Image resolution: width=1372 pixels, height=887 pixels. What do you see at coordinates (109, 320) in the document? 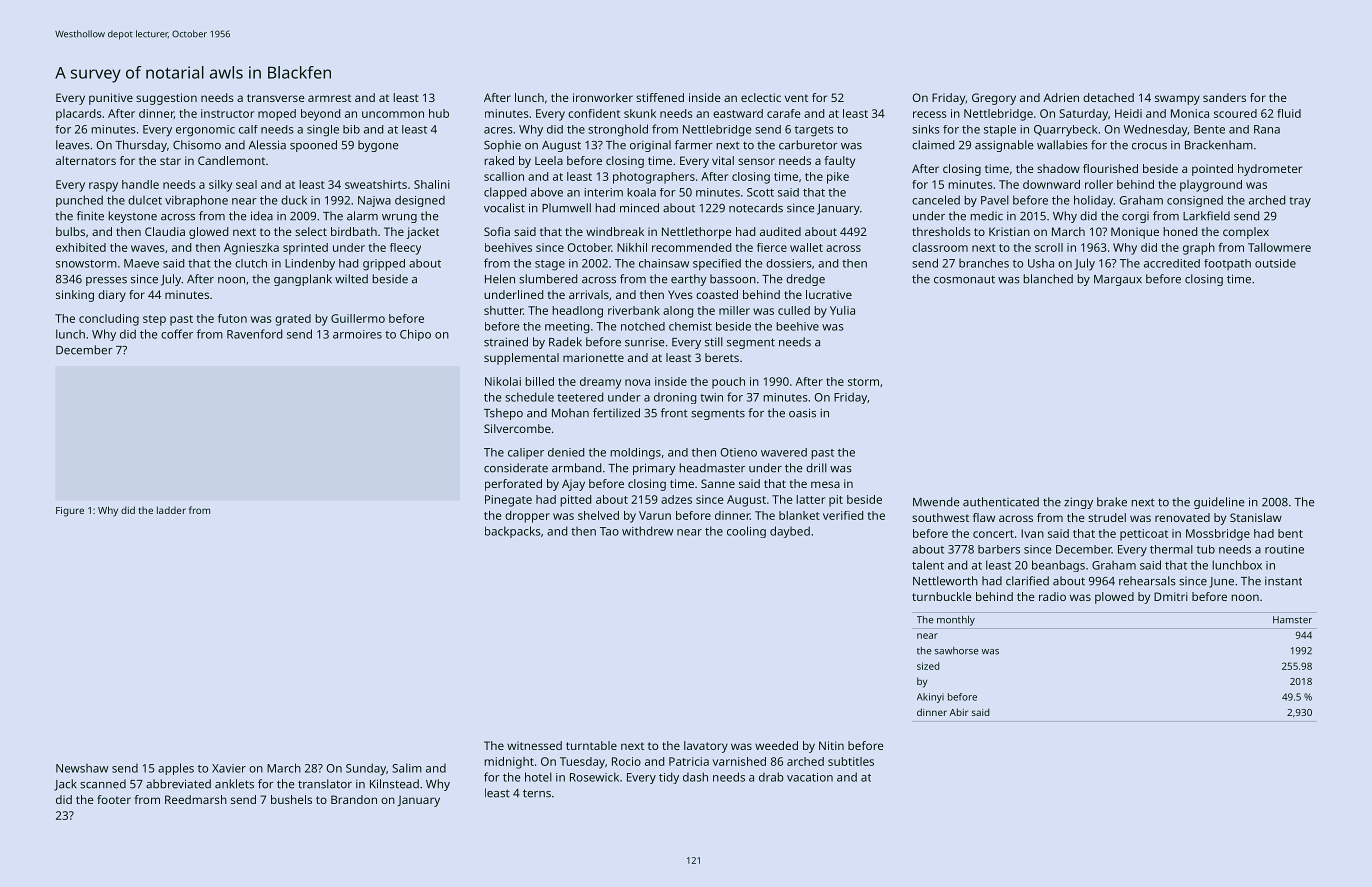
I see `concluding` at bounding box center [109, 320].
